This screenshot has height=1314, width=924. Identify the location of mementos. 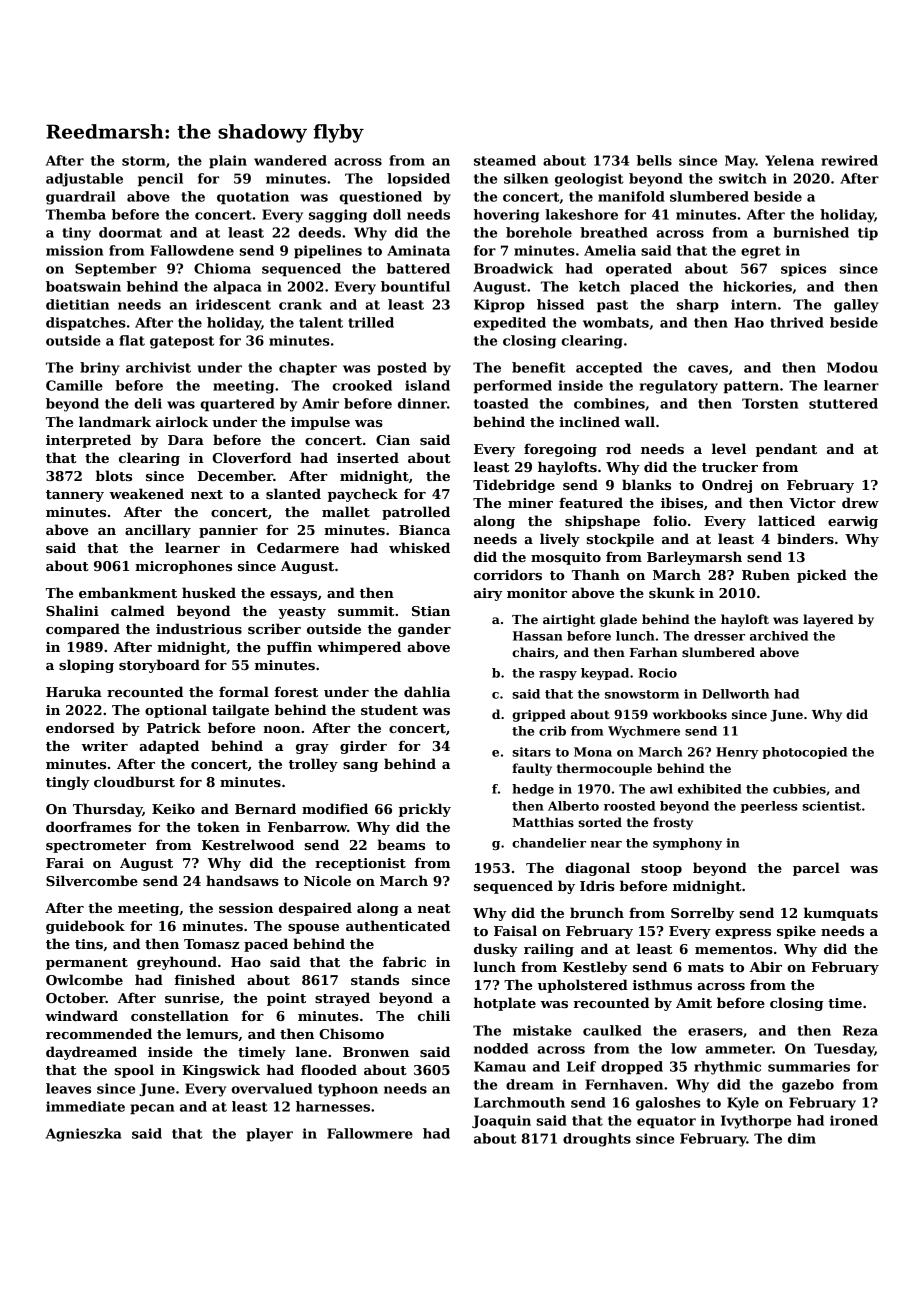
(734, 949).
